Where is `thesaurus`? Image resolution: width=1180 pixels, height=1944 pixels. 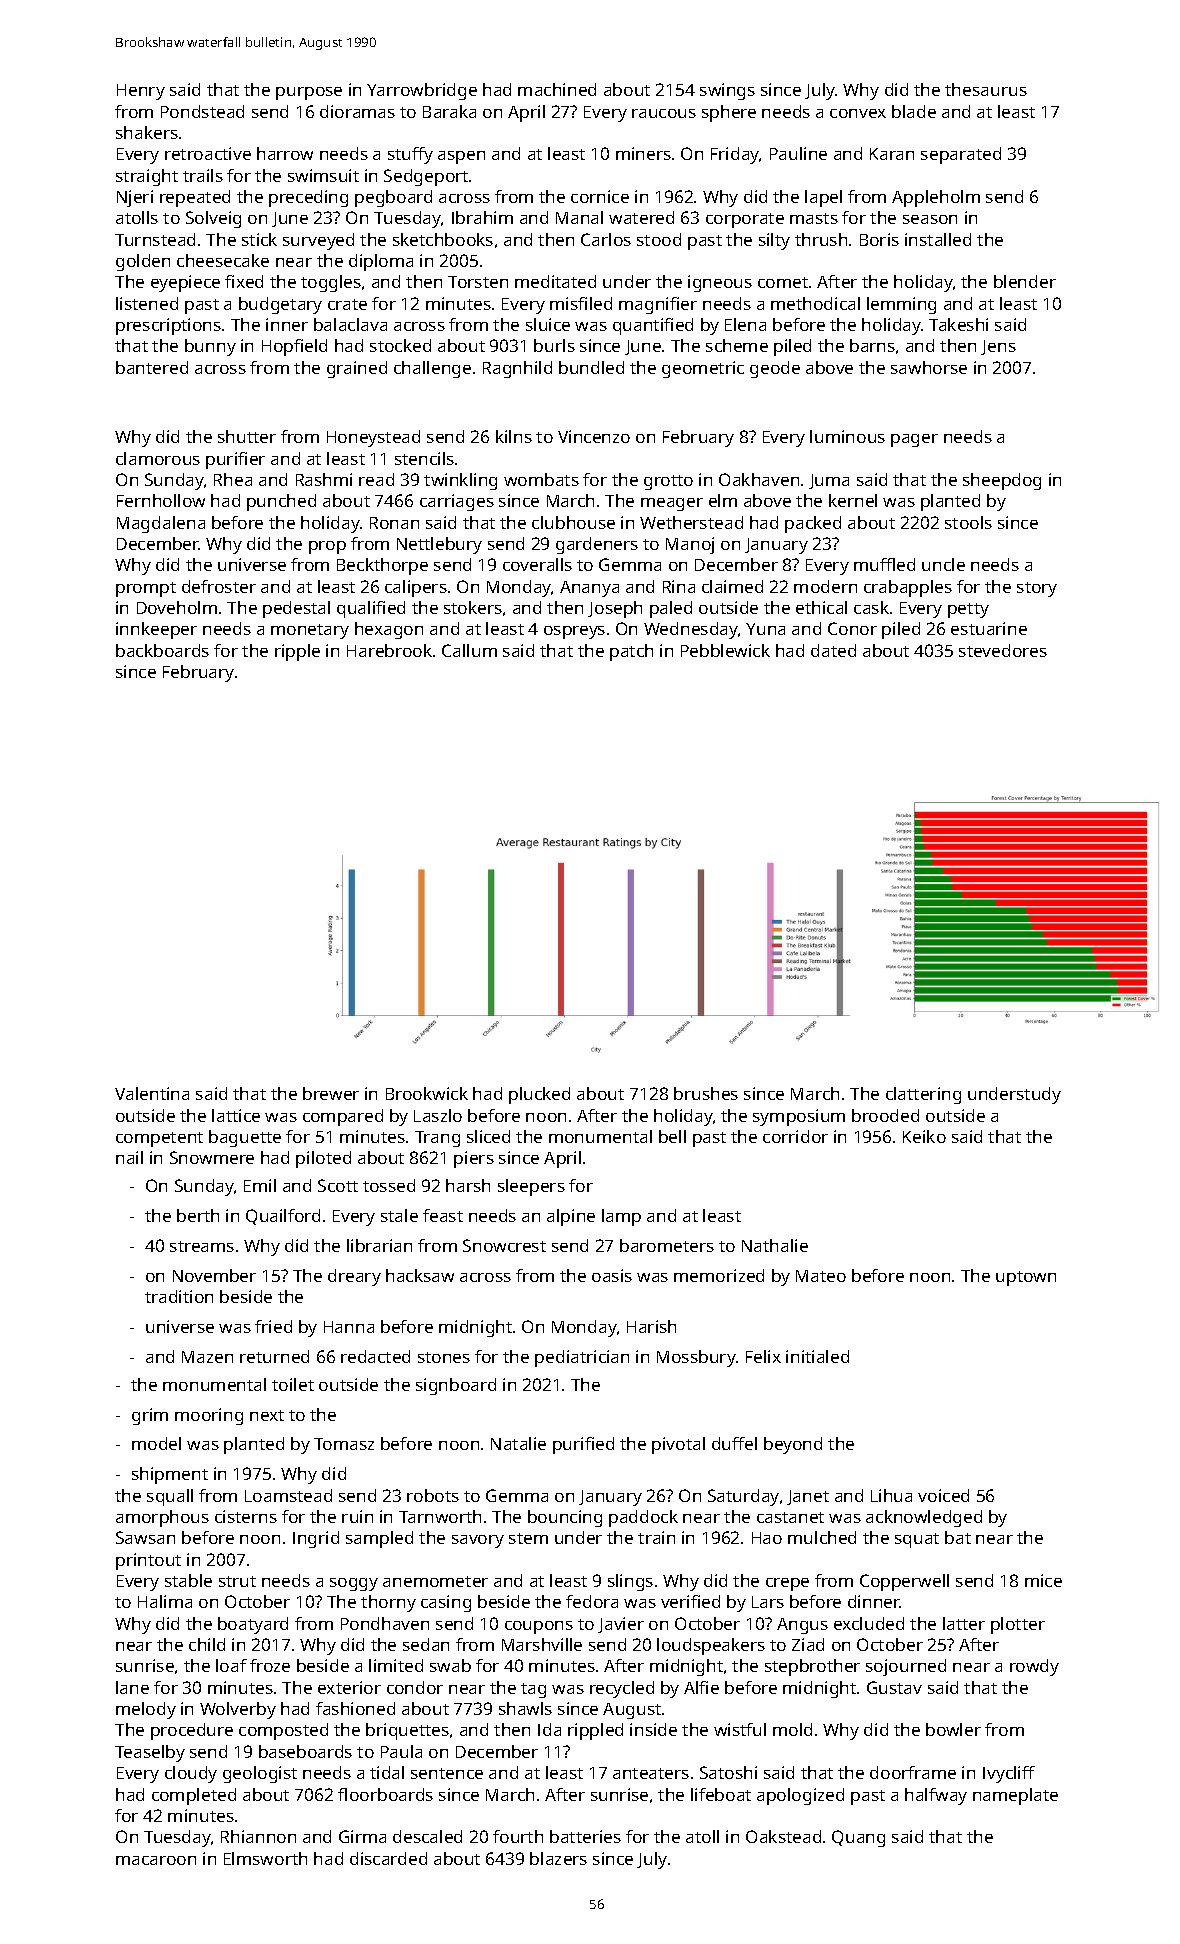 thesaurus is located at coordinates (986, 89).
